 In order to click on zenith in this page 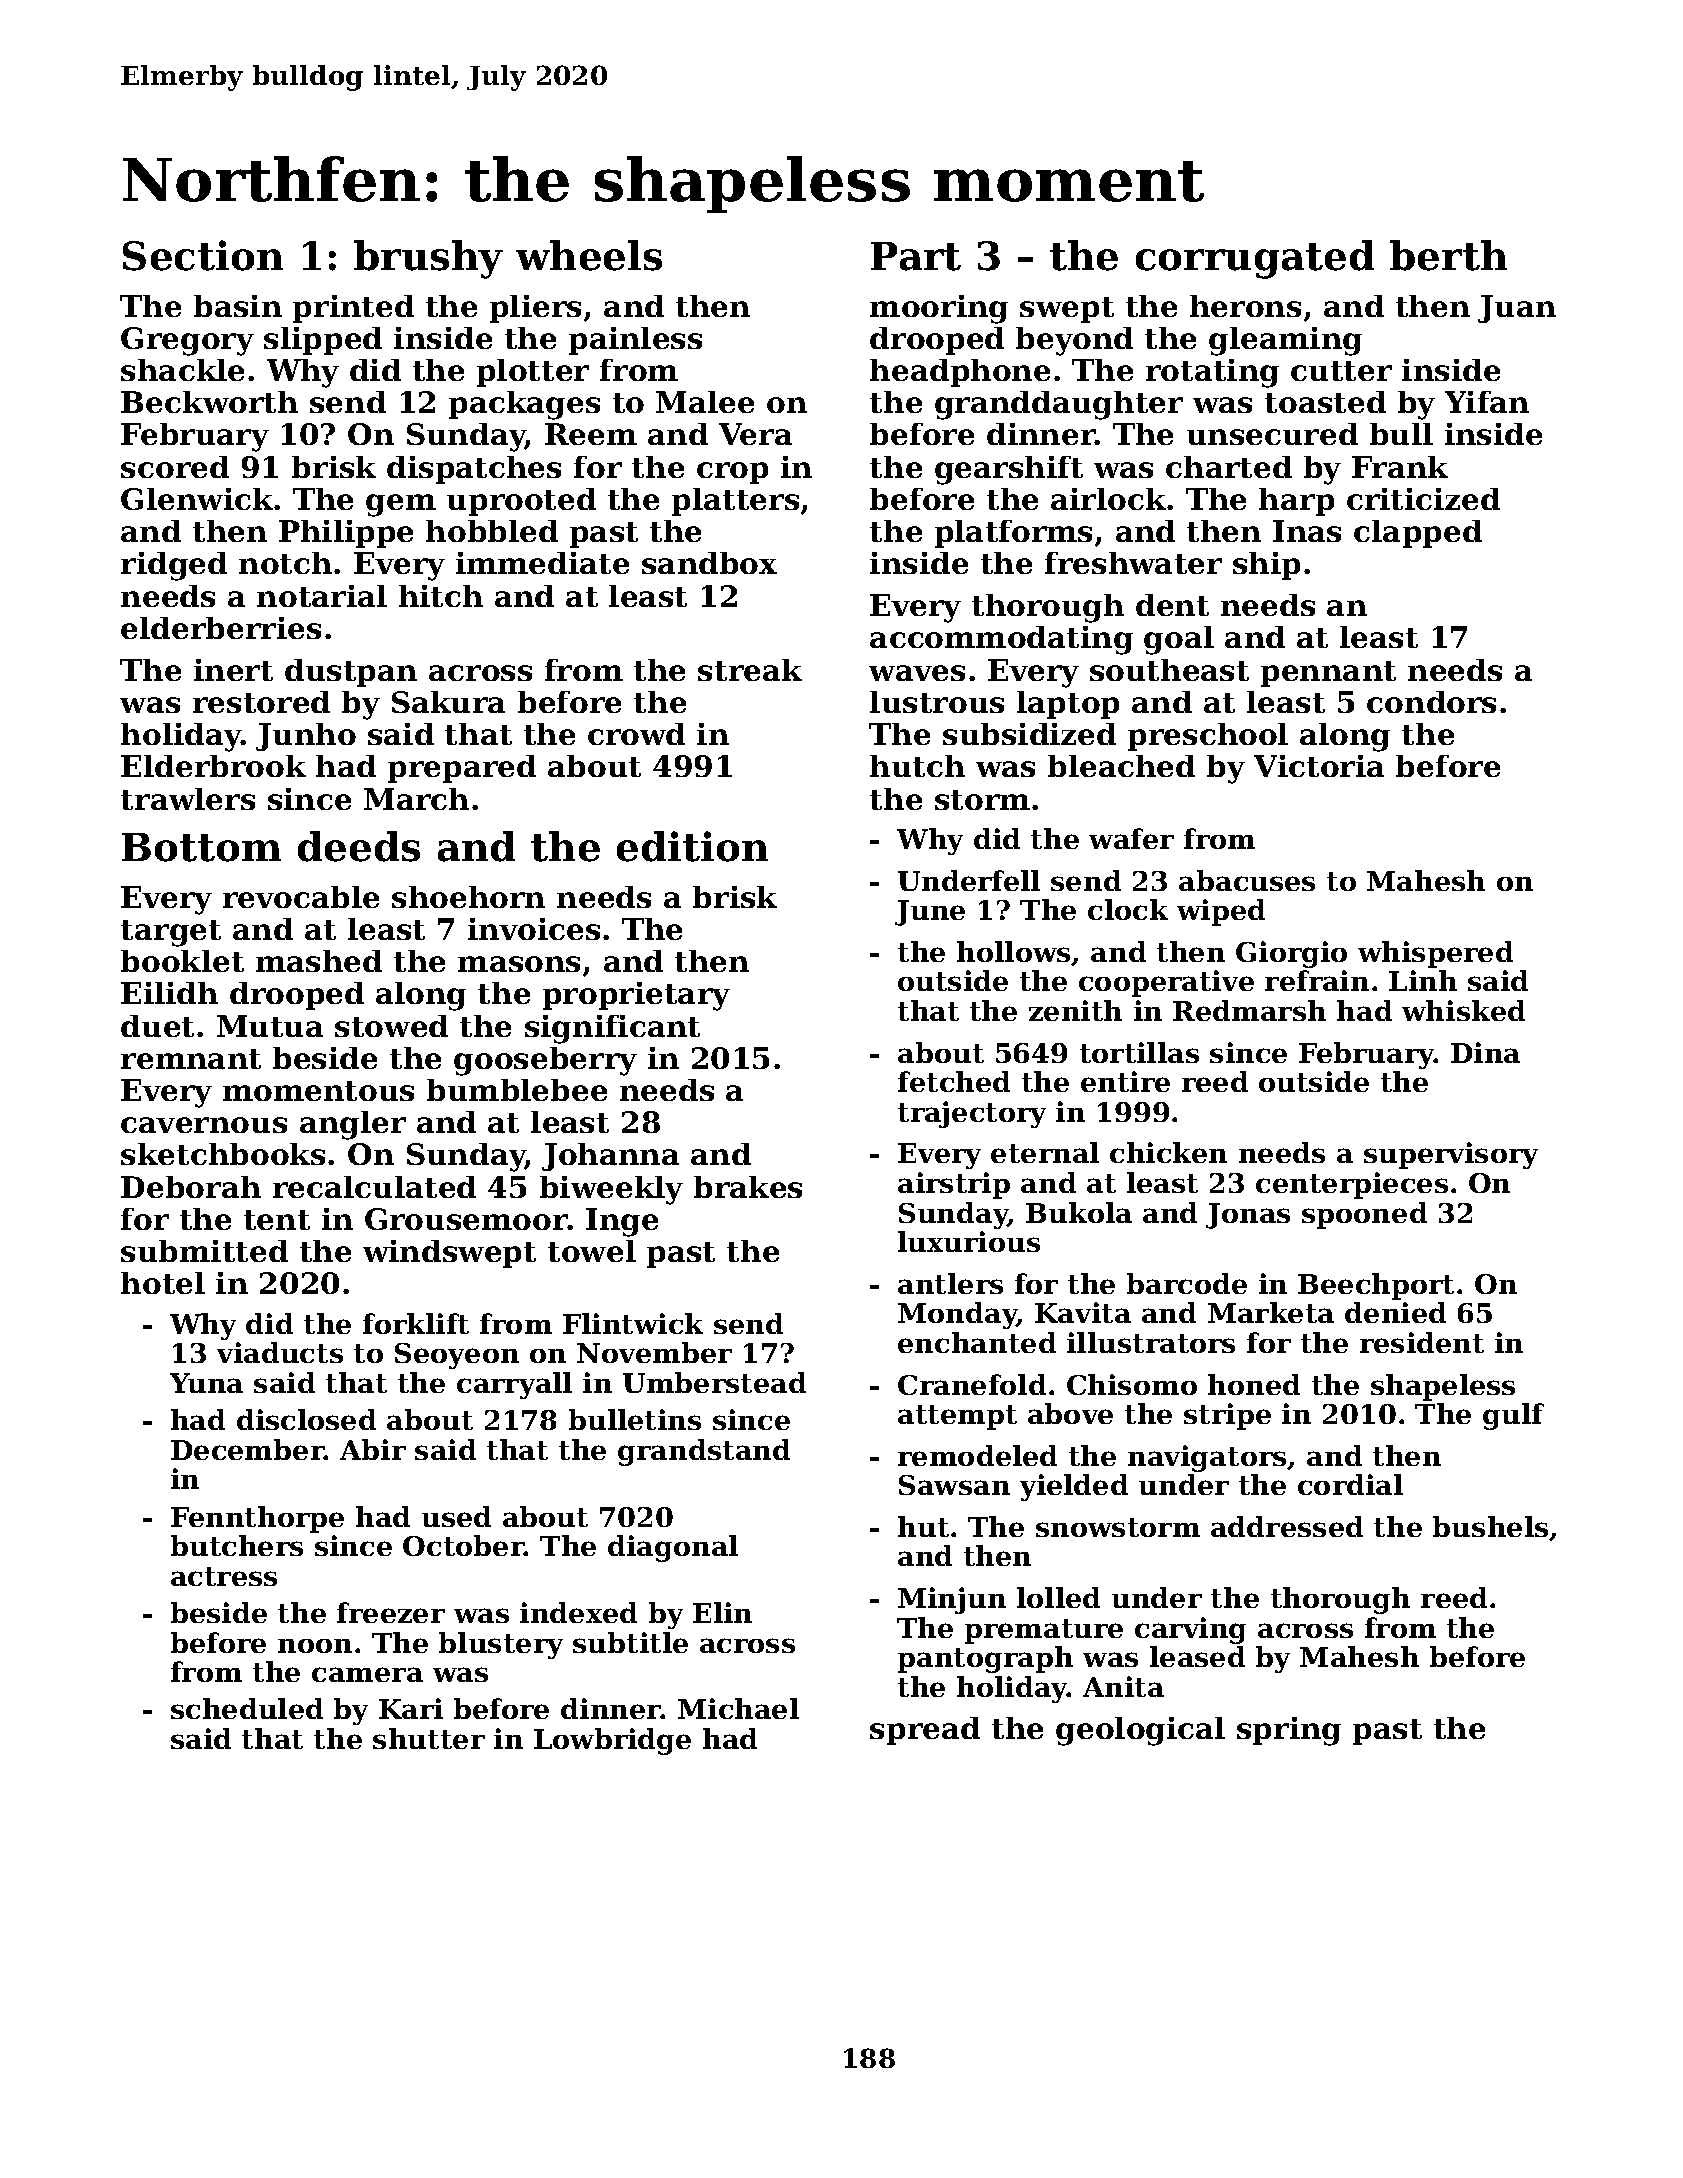, I will do `click(1075, 1010)`.
